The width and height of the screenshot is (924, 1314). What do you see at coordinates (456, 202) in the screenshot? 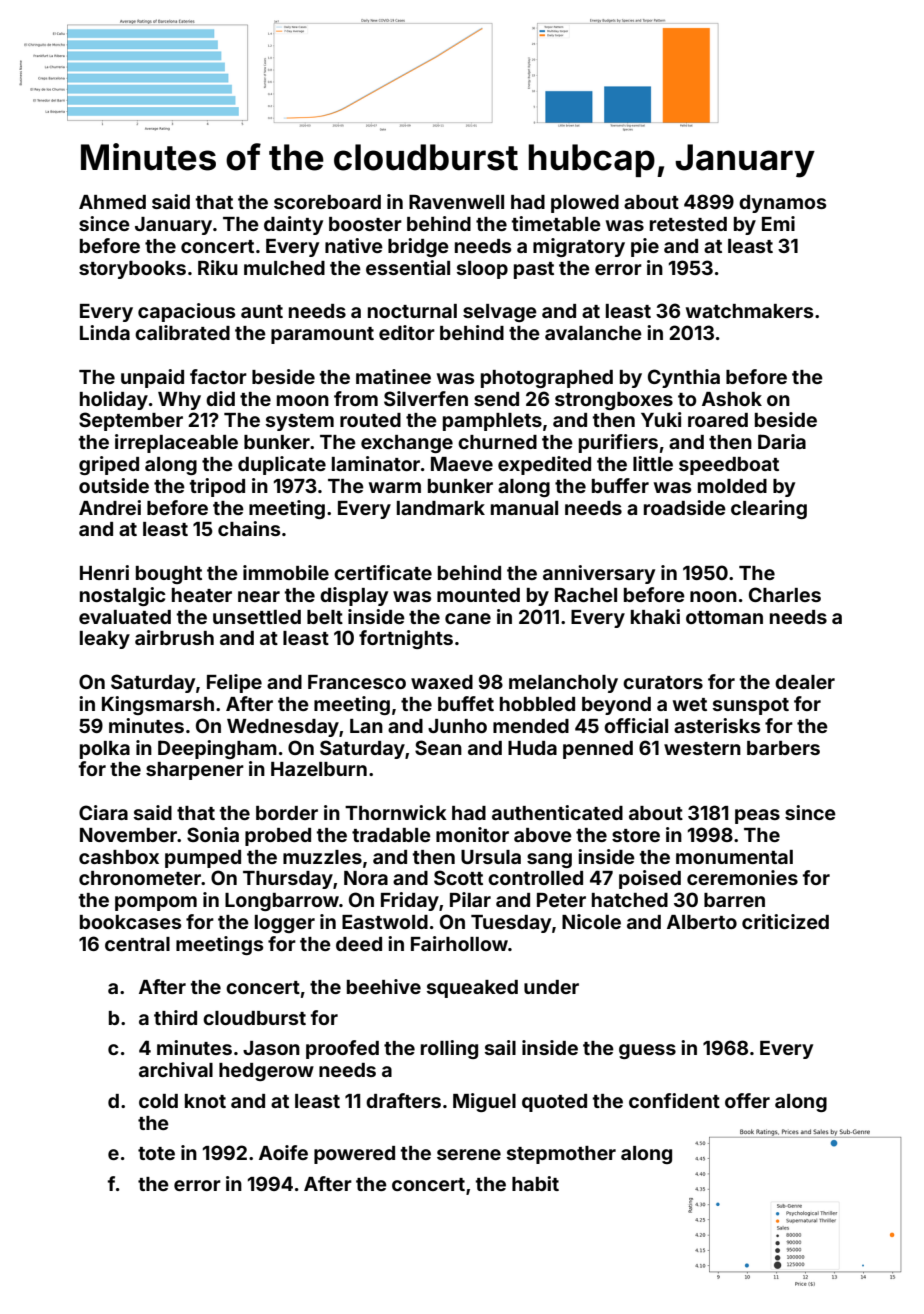
I see `Ravenwell` at bounding box center [456, 202].
